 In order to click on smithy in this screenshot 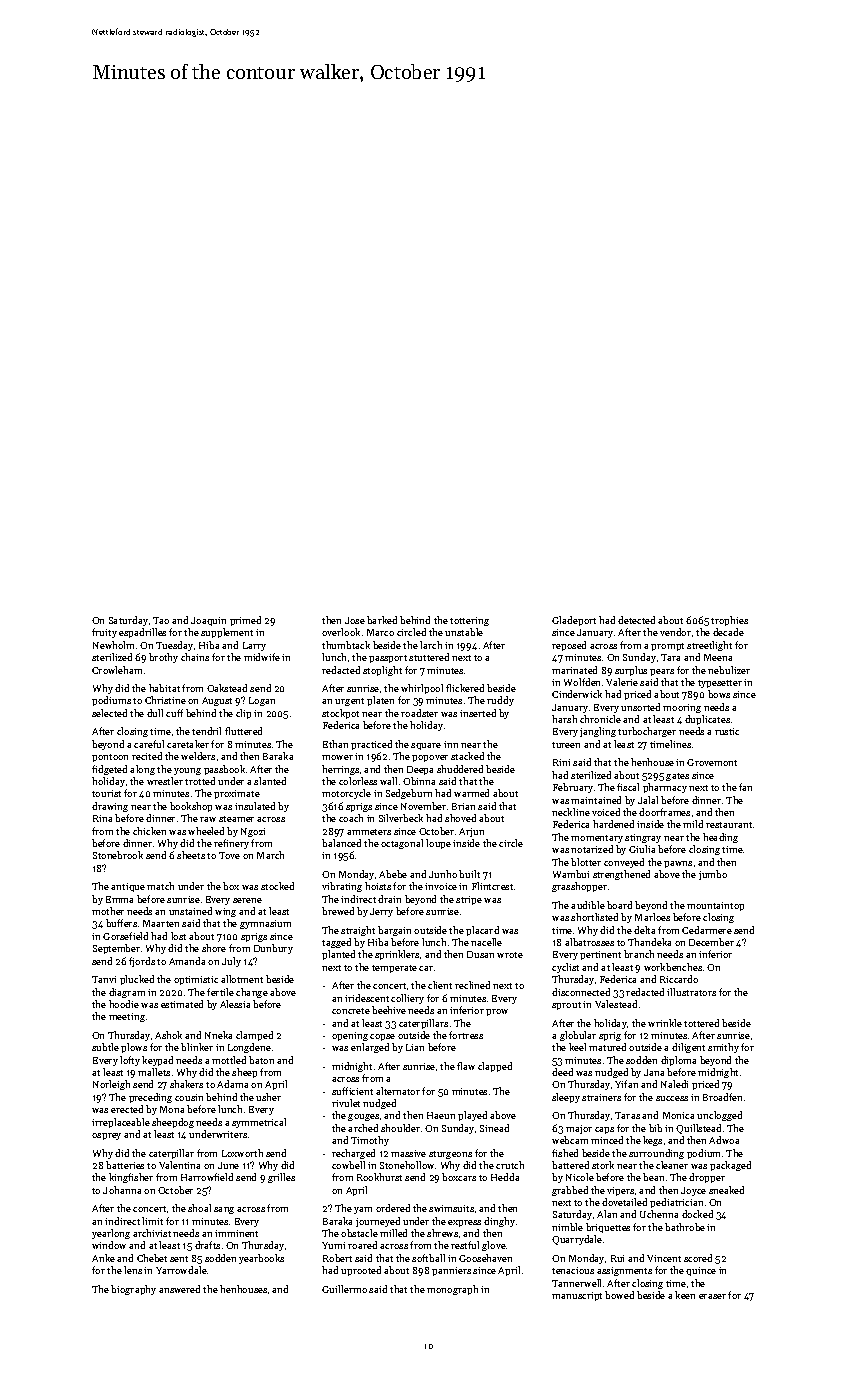, I will do `click(723, 1048)`.
